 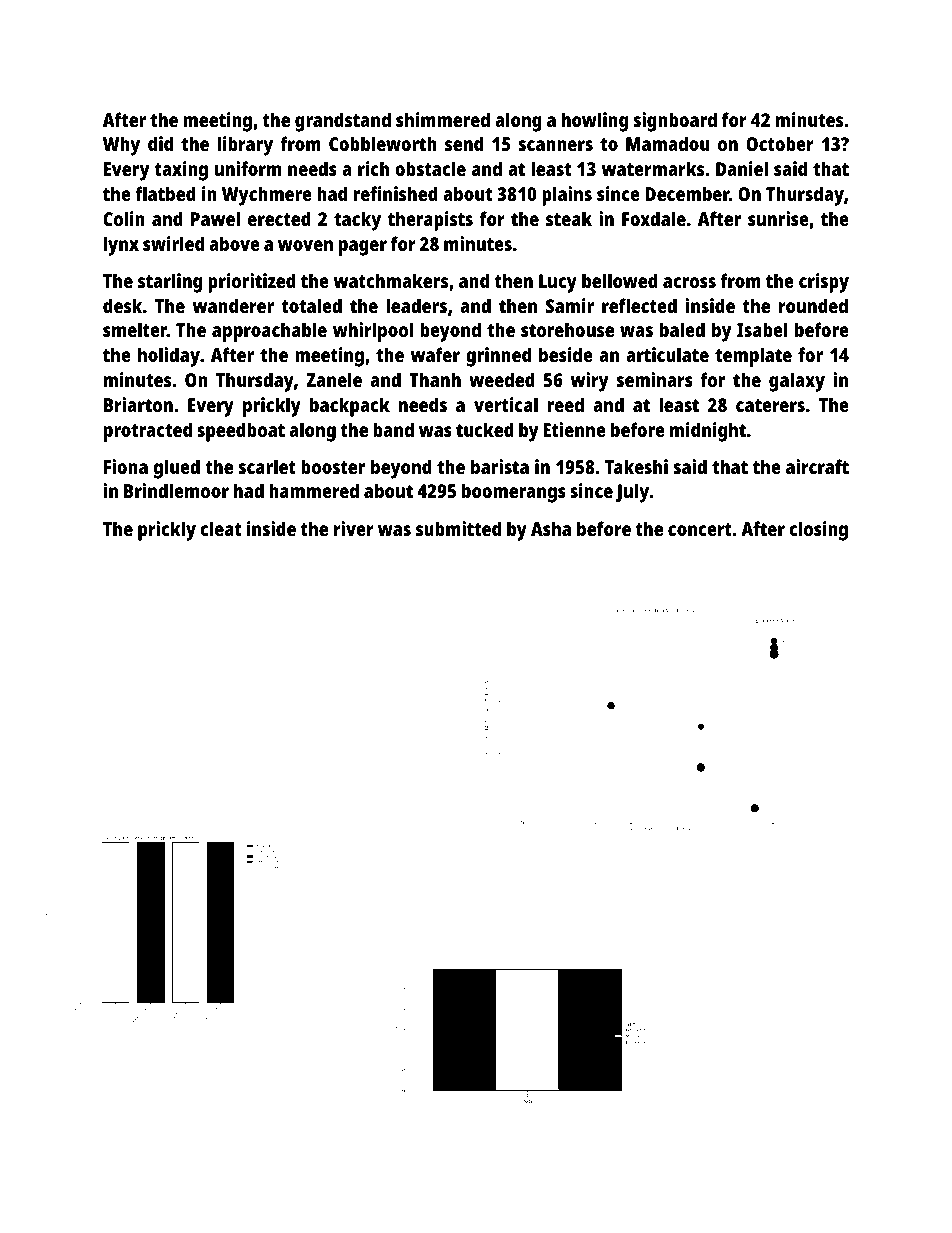 I want to click on Colin, so click(x=124, y=218).
